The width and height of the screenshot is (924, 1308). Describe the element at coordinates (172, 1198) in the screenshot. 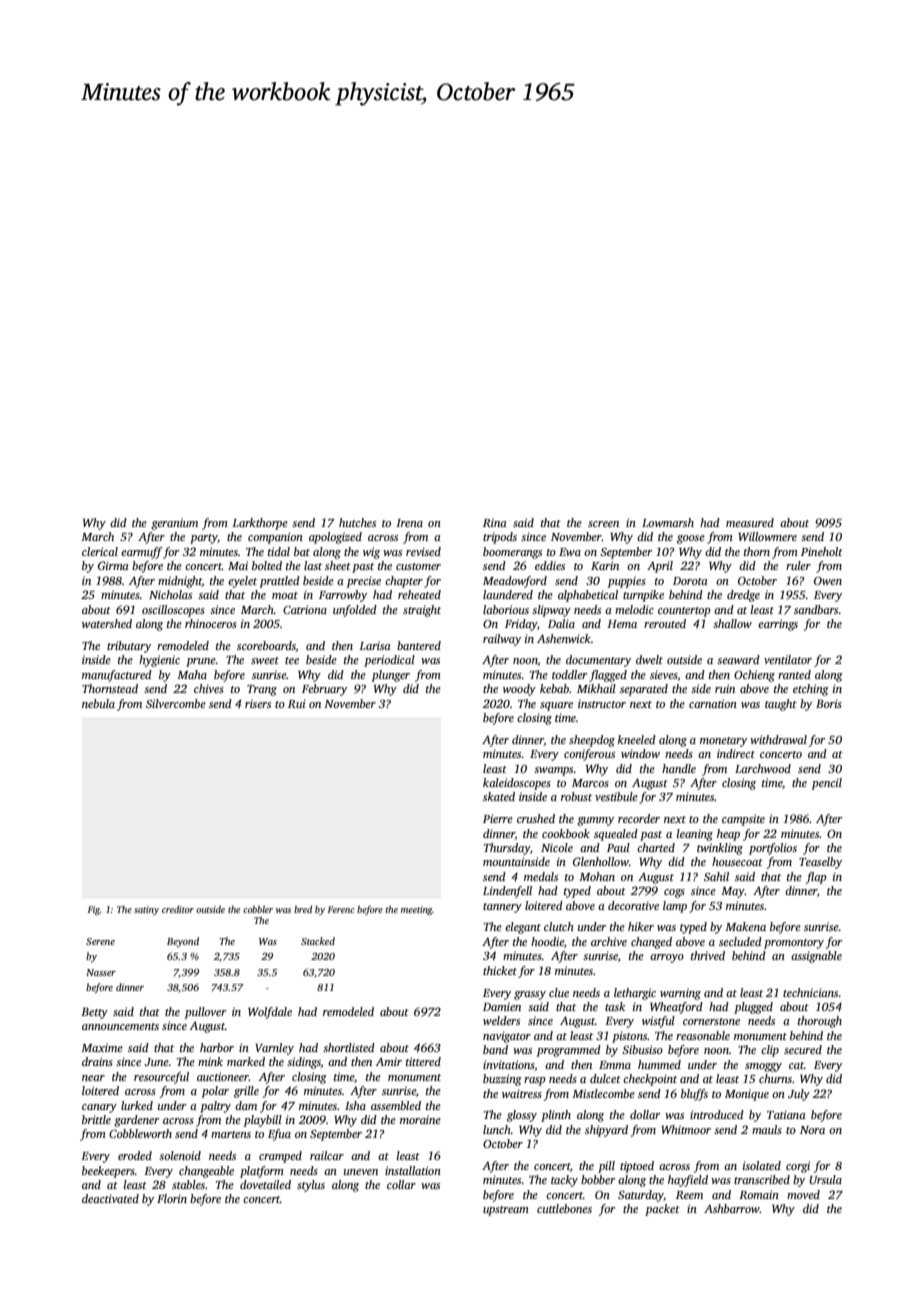

I see `Florin` at that location.
